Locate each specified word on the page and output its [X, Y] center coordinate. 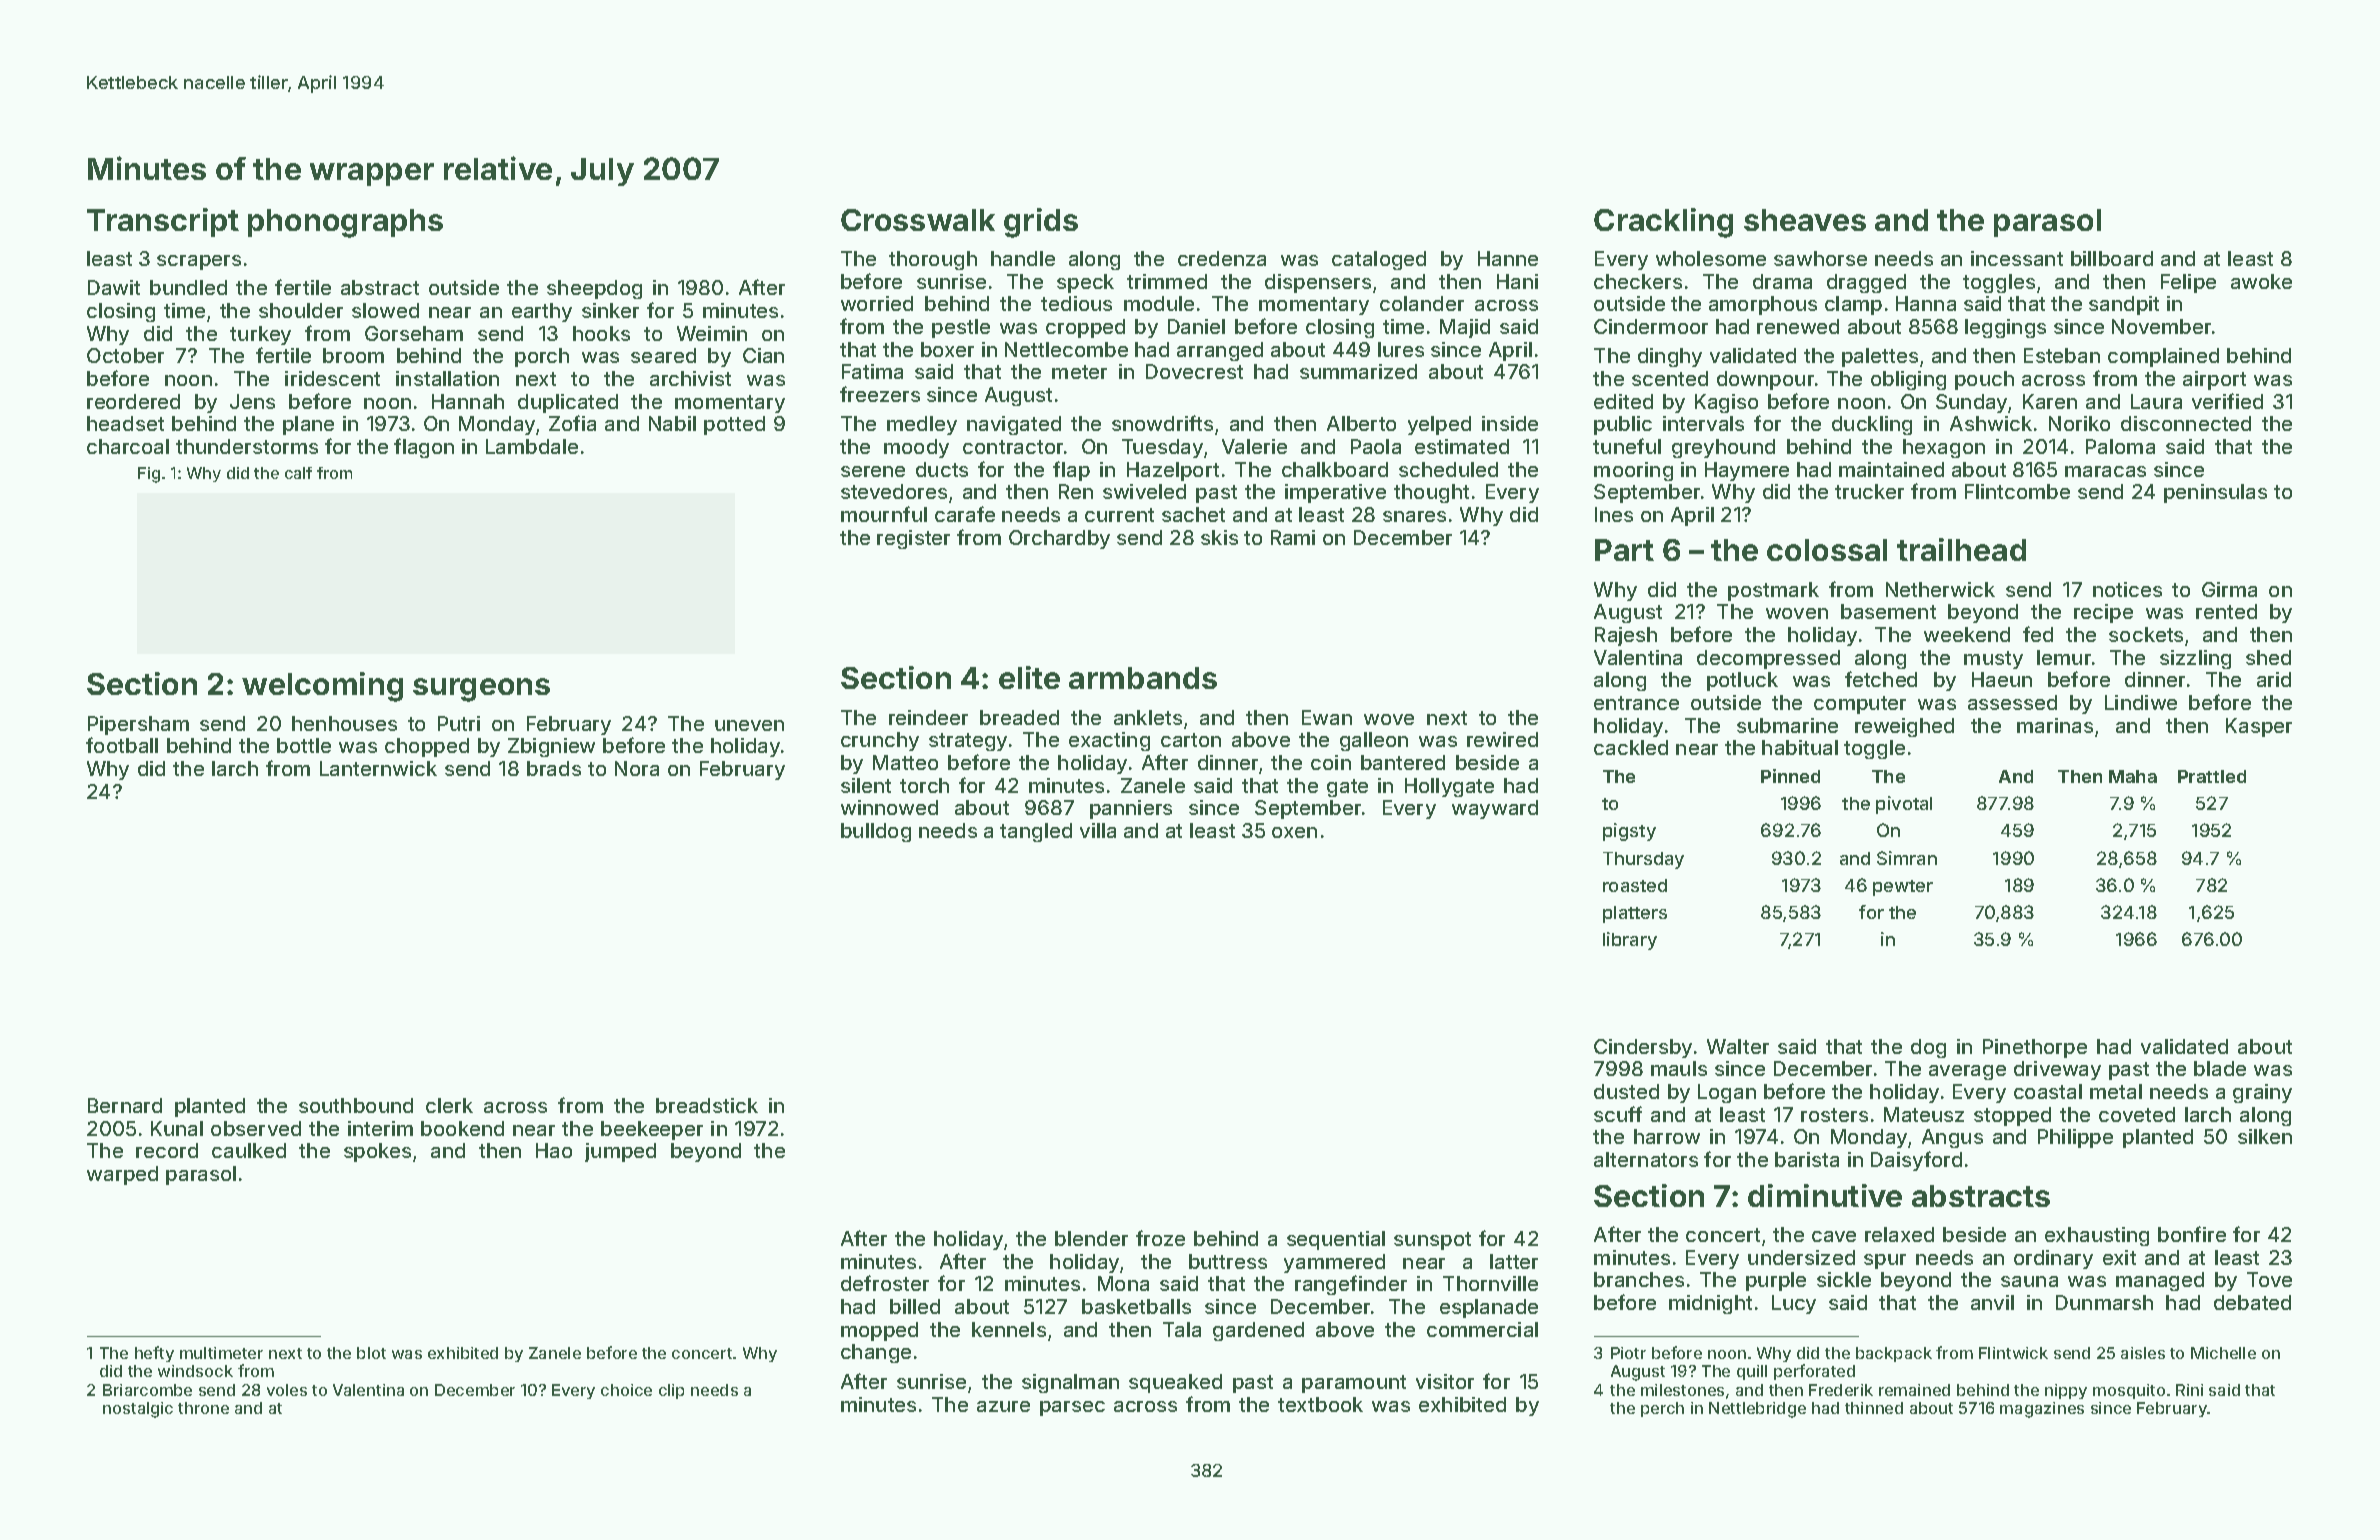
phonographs [345, 223]
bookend [462, 1128]
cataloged [1379, 260]
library [1630, 941]
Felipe [2188, 283]
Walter [1738, 1046]
